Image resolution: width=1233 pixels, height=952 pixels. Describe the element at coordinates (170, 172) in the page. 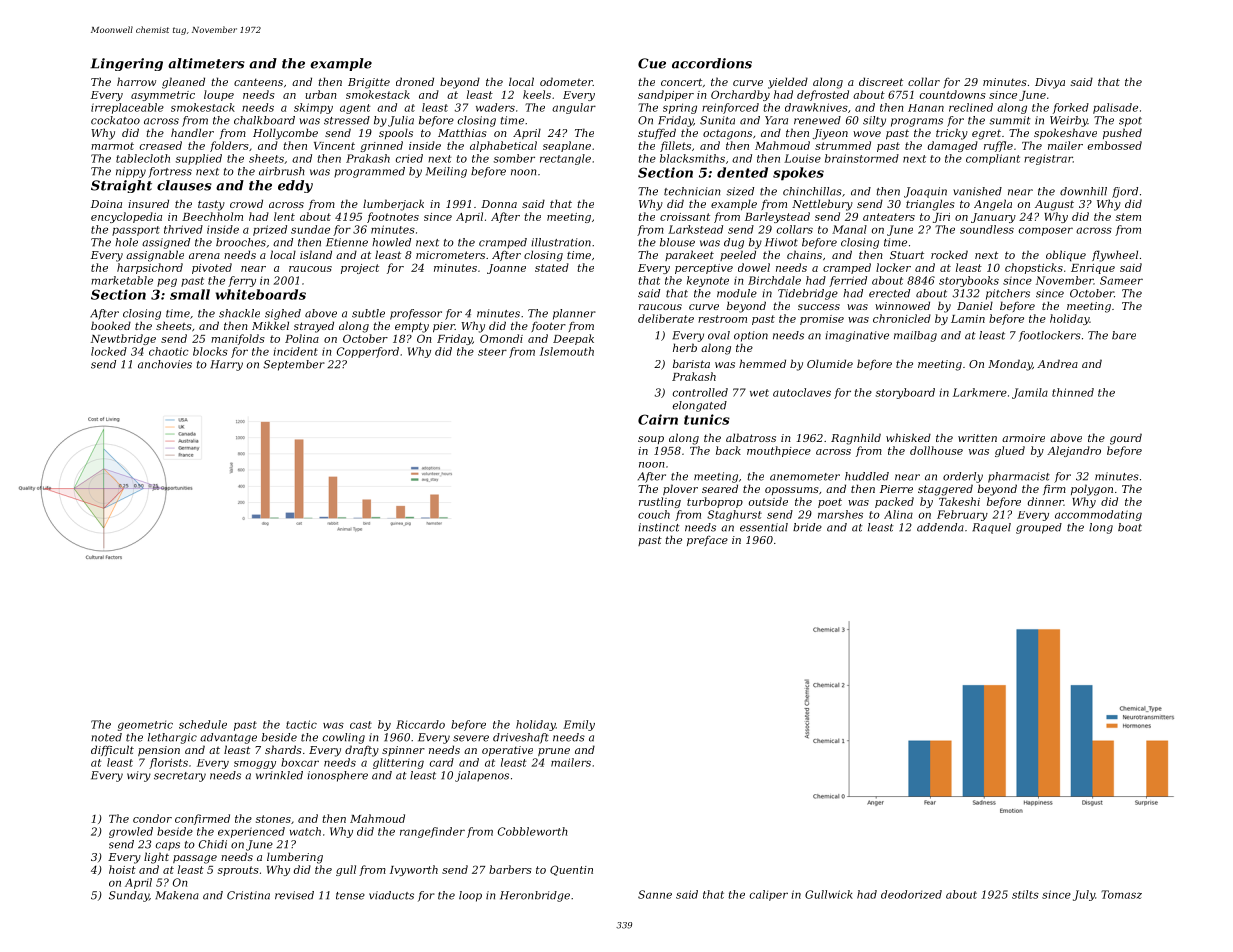

I see `fortress` at that location.
